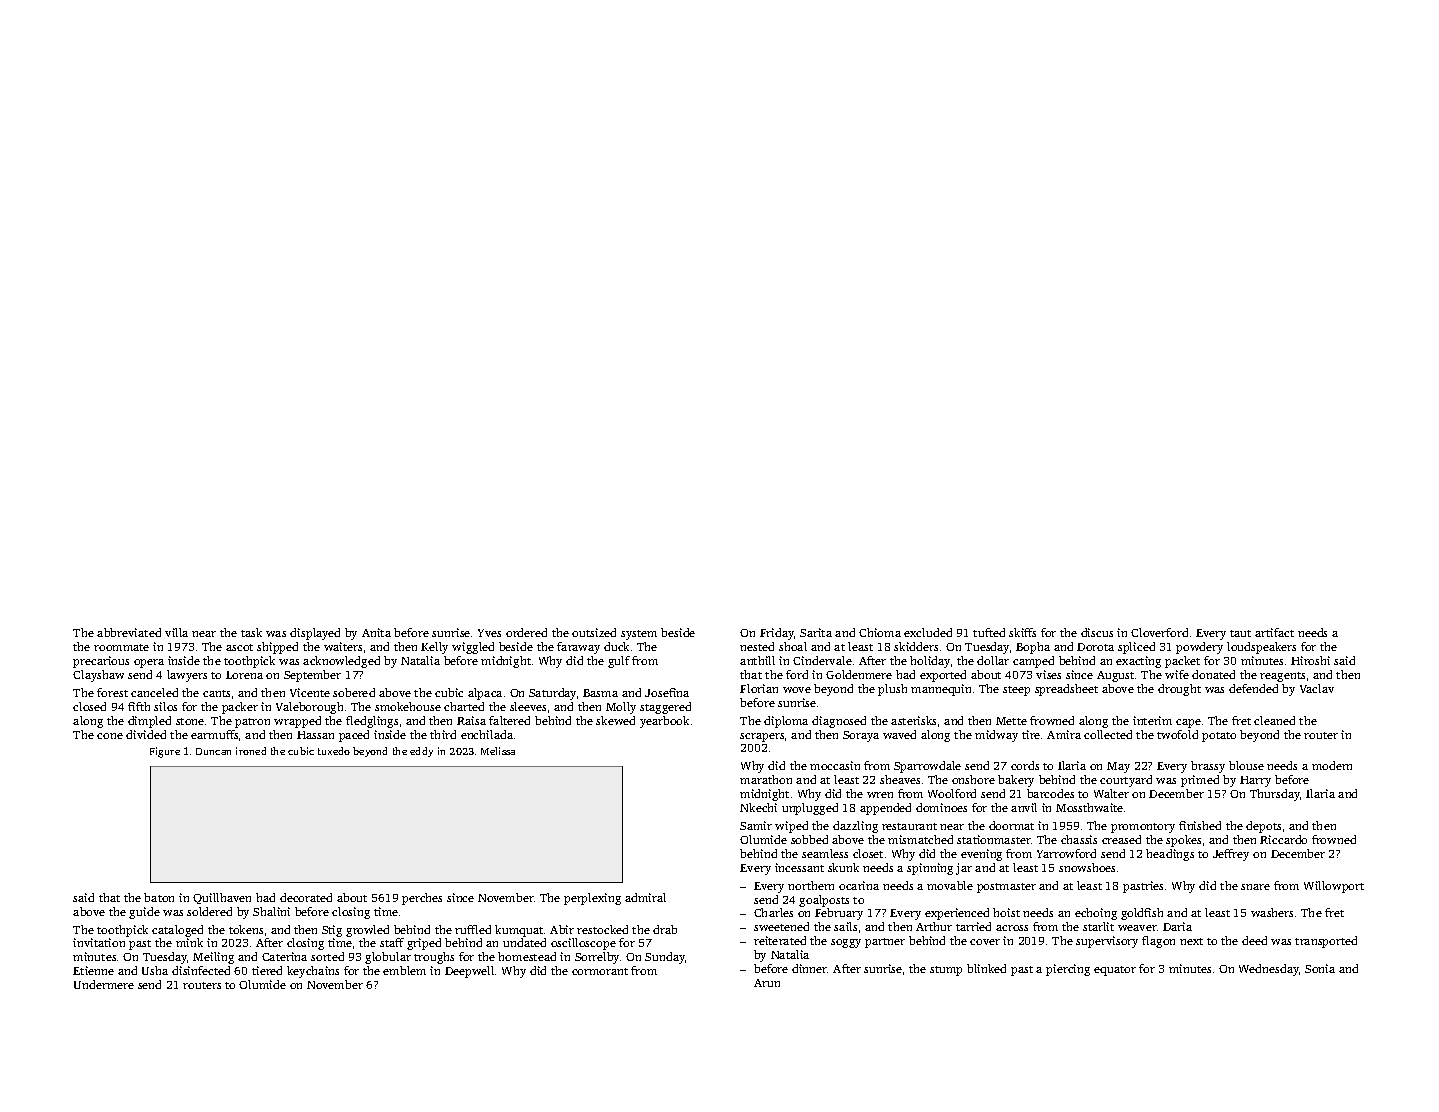 This page has height=1112, width=1439. Describe the element at coordinates (1097, 632) in the page. I see `discus` at that location.
